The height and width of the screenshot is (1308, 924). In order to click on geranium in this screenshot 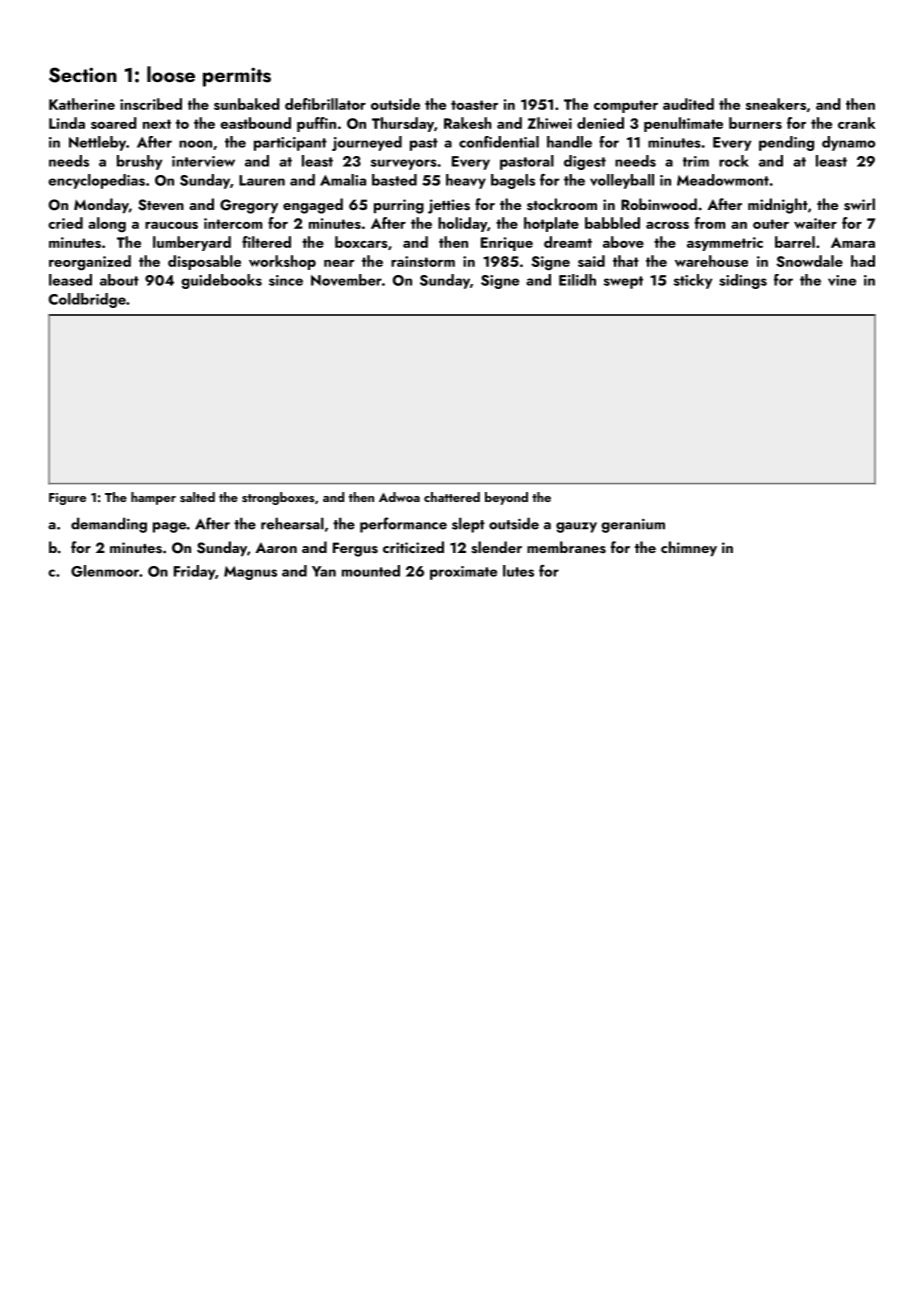, I will do `click(633, 525)`.
